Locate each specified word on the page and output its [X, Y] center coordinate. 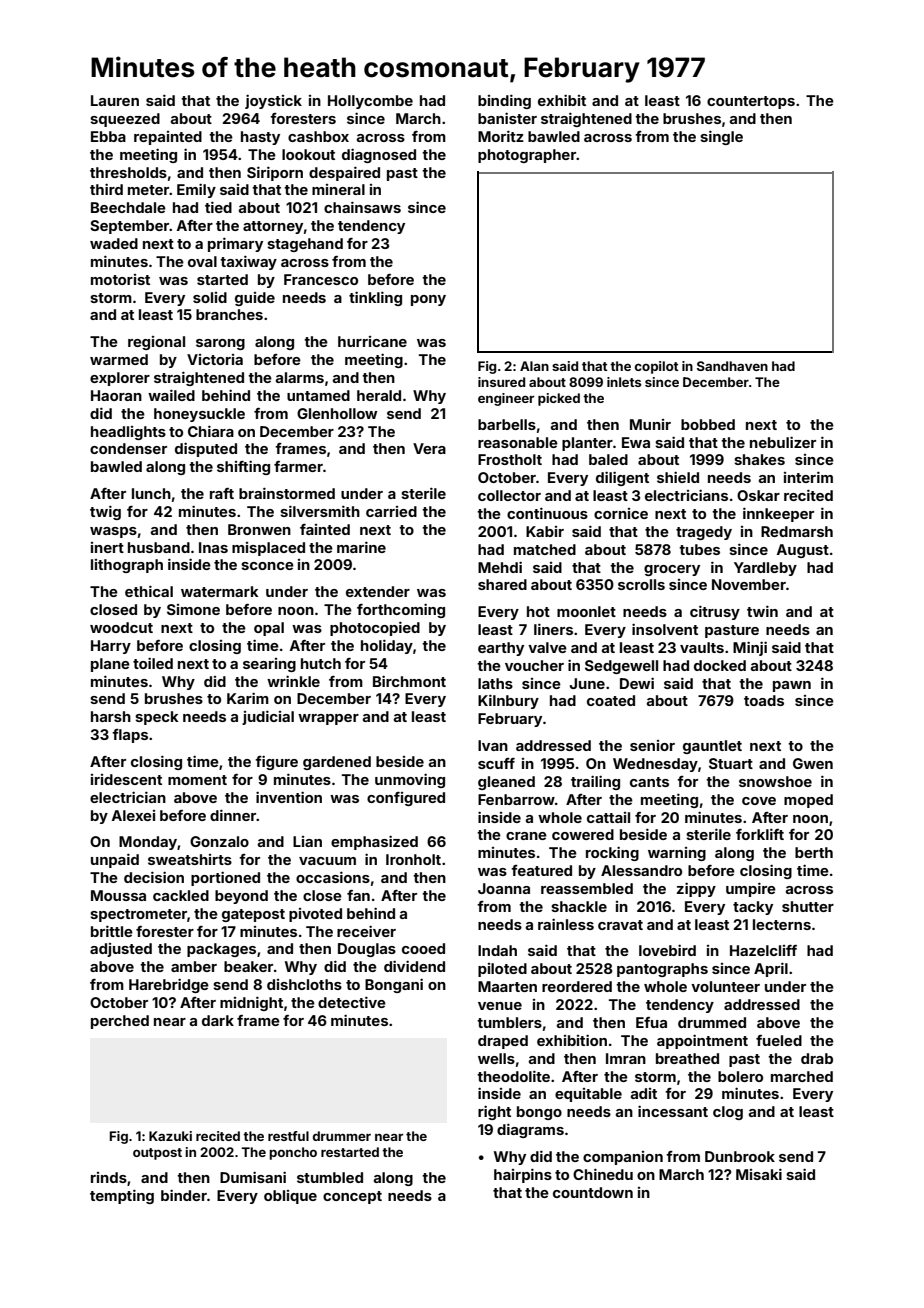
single [721, 137]
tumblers [509, 1022]
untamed [318, 395]
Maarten [507, 986]
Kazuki [170, 1136]
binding [504, 101]
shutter [808, 906]
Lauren [115, 100]
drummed [712, 1022]
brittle [112, 931]
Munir [650, 424]
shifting [243, 467]
